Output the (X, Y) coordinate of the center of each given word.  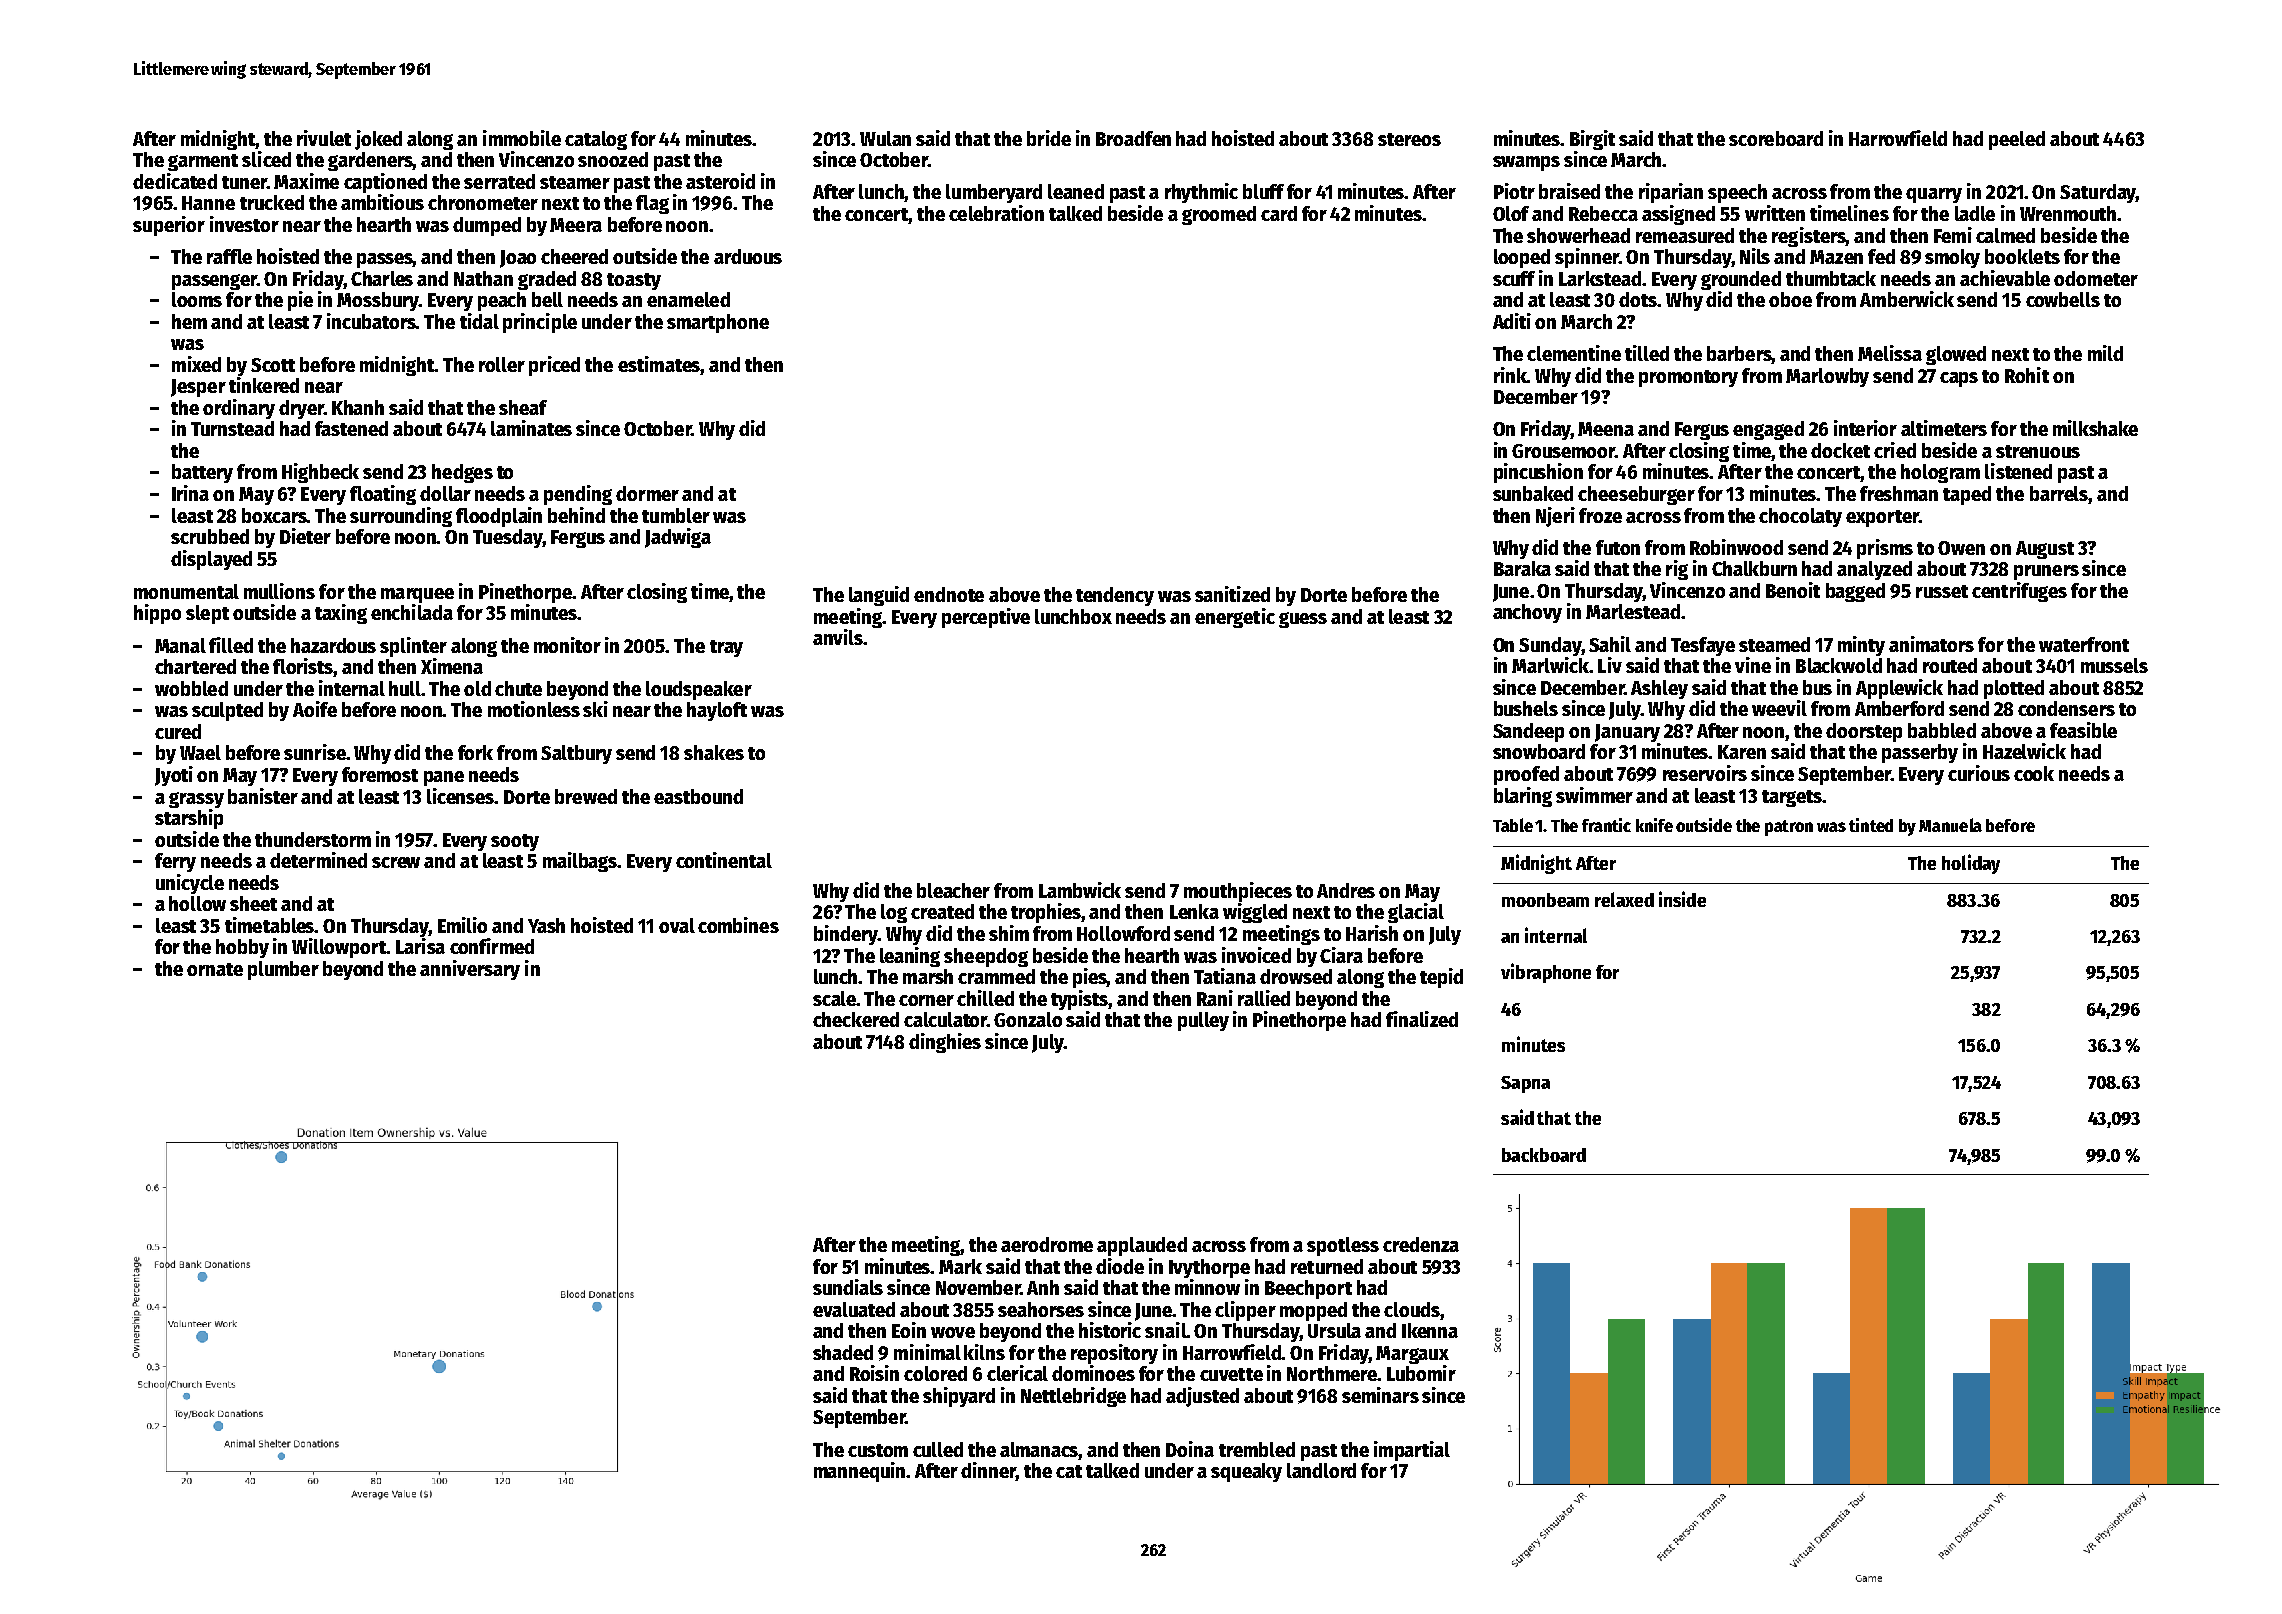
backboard (1544, 1155)
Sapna (1525, 1084)
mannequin (860, 1472)
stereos (1409, 139)
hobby (242, 948)
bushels (1526, 708)
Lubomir (1421, 1373)
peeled (2017, 140)
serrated (499, 181)
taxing (341, 614)
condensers (2066, 708)
